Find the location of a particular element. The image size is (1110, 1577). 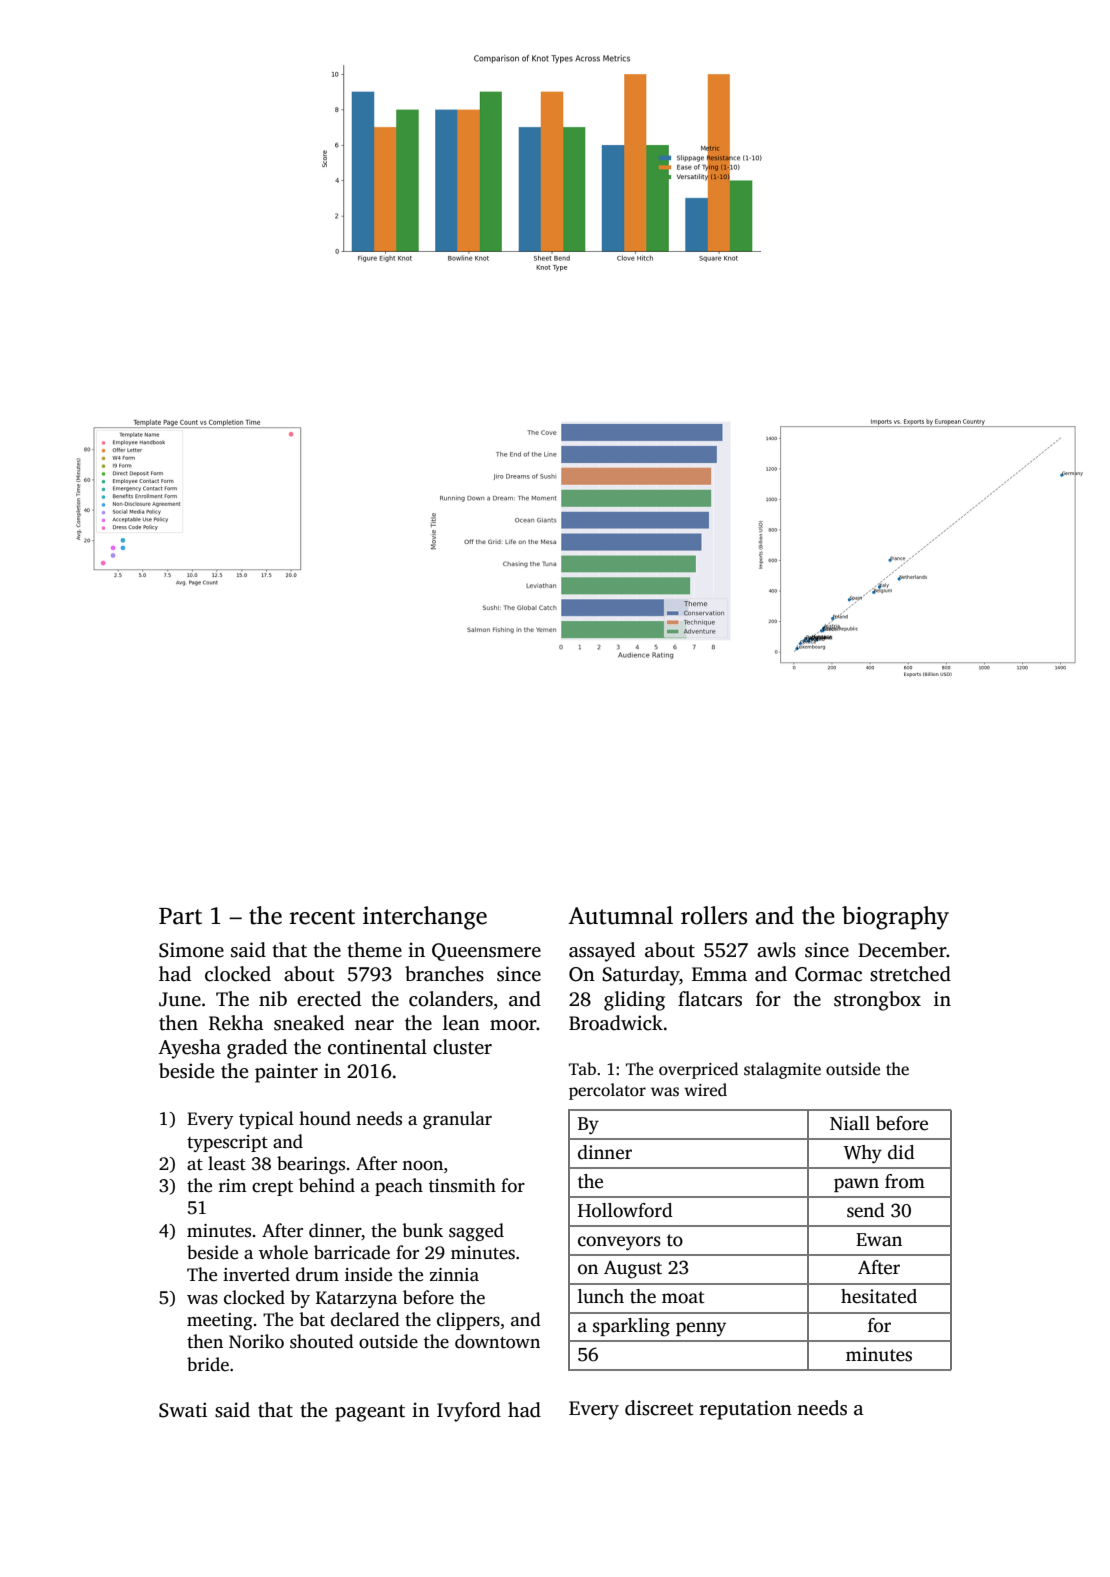

cluster is located at coordinates (462, 1047).
